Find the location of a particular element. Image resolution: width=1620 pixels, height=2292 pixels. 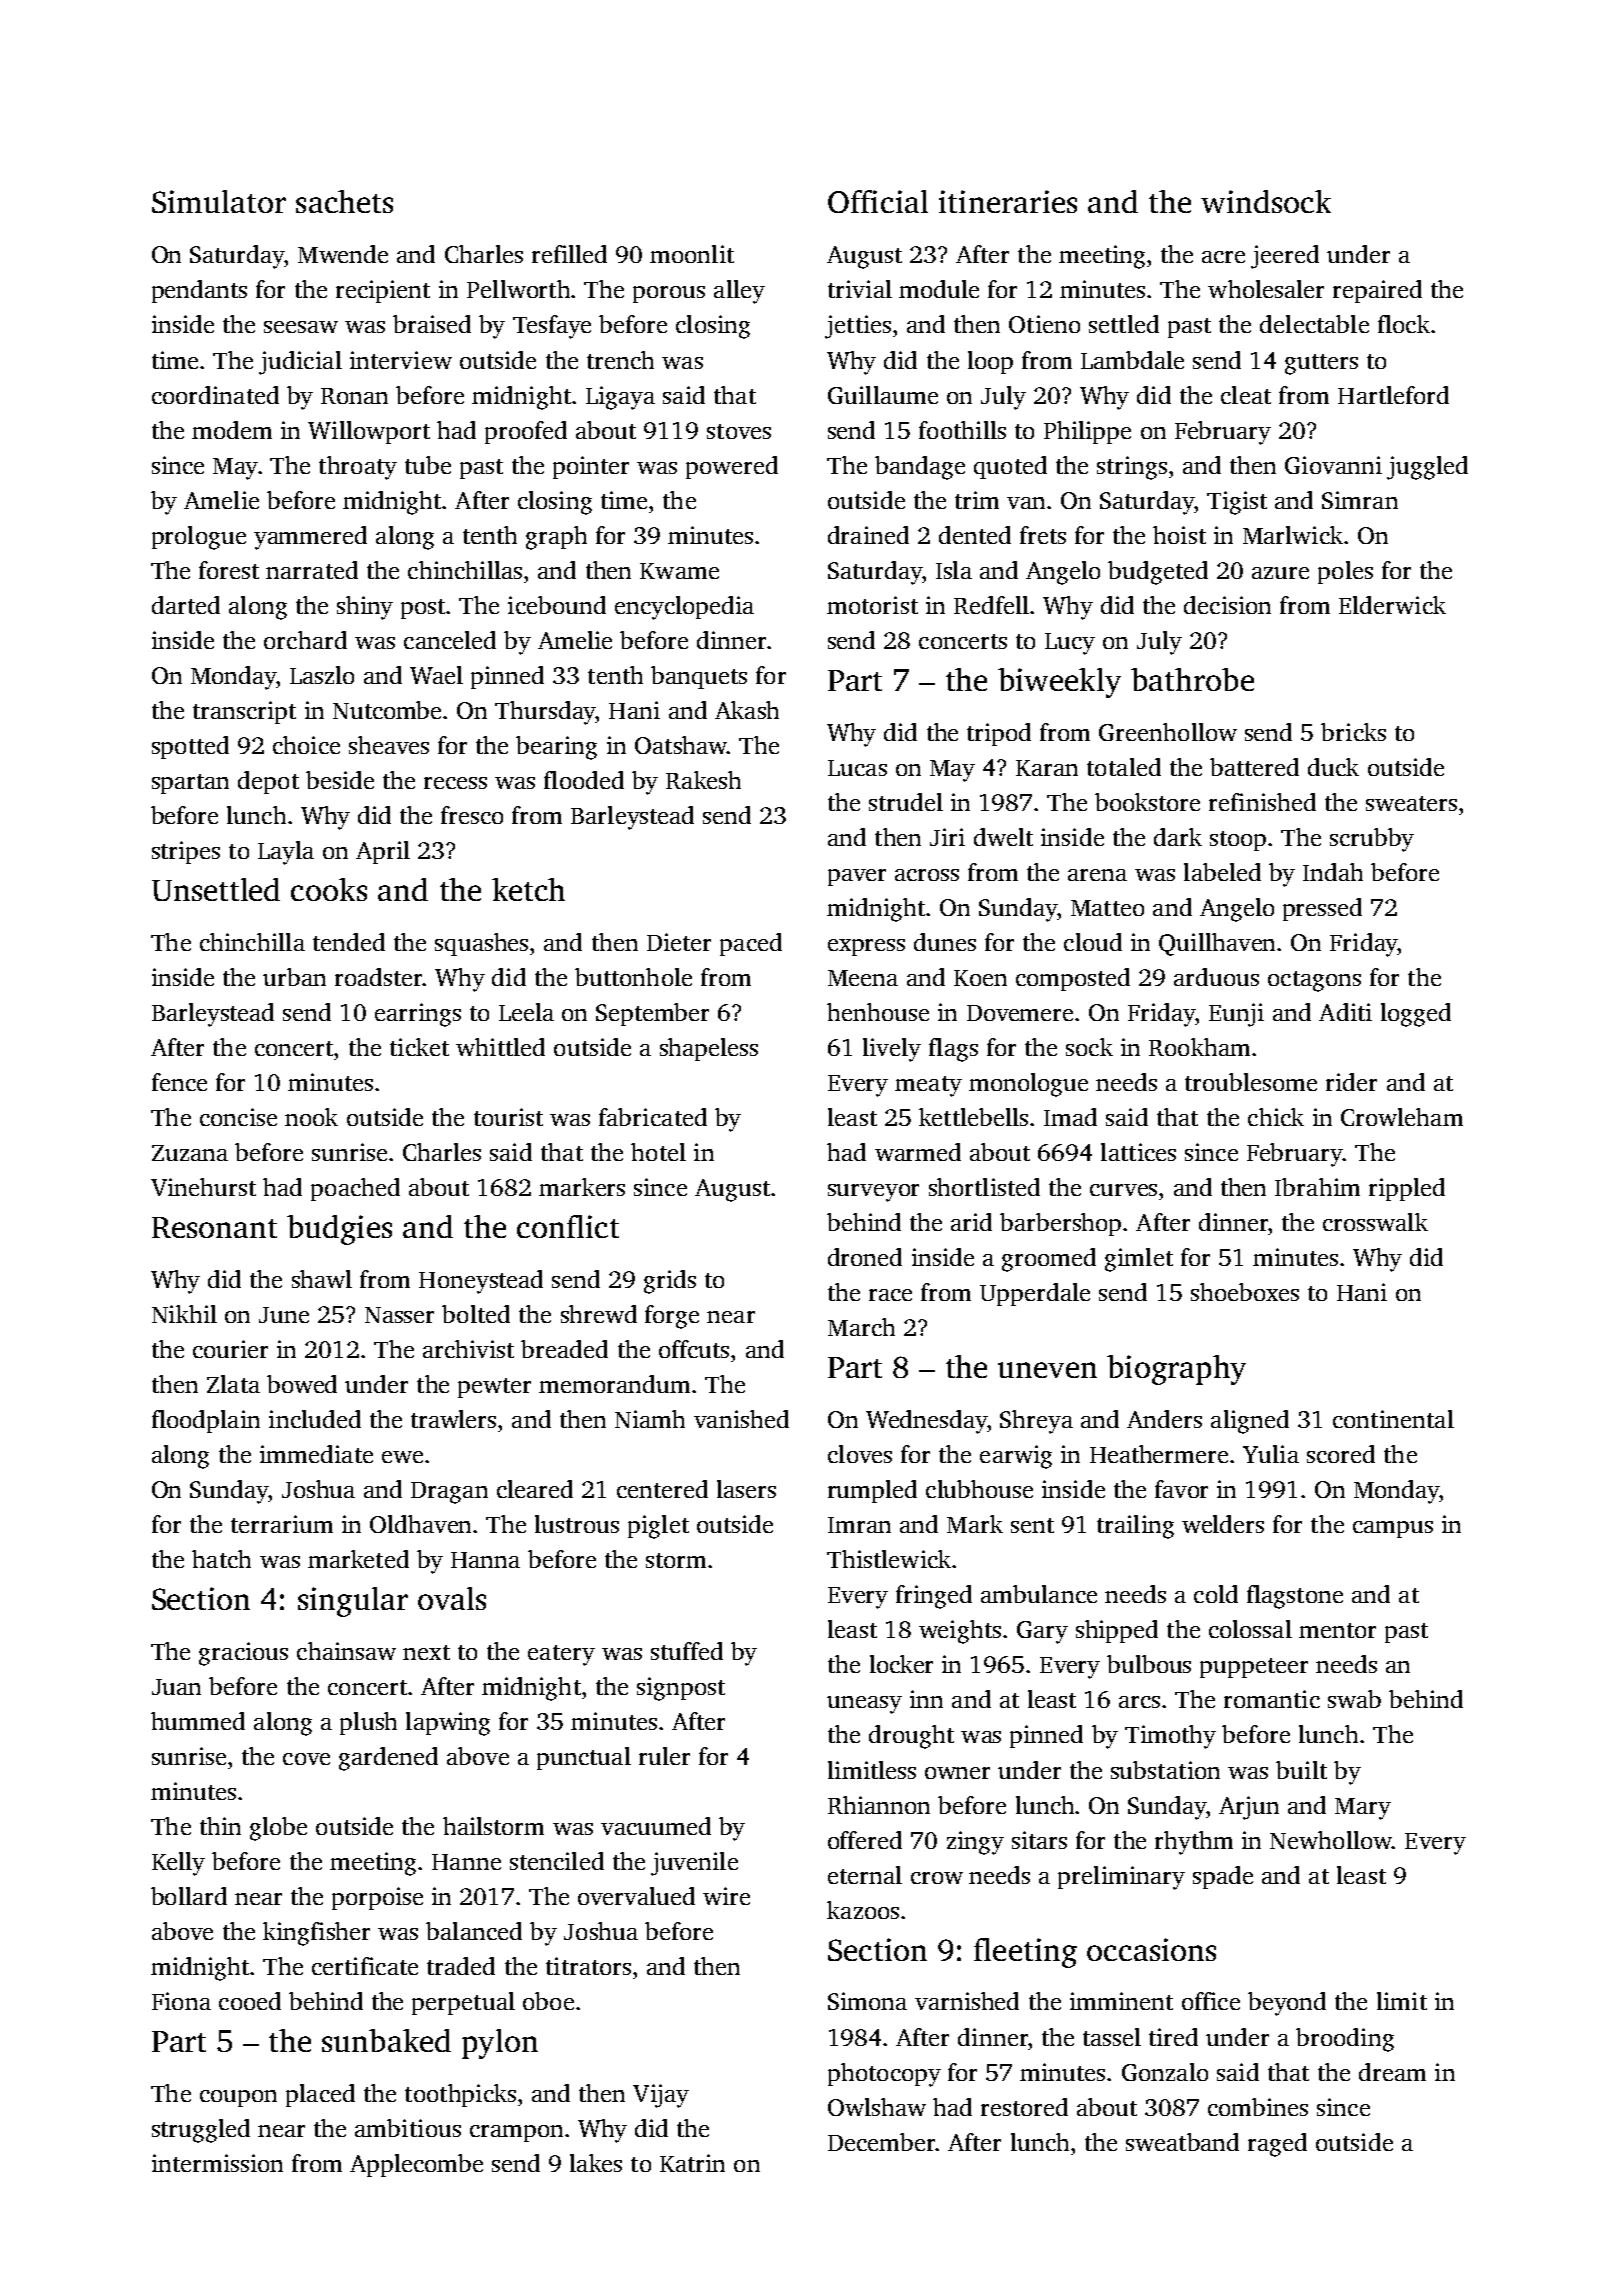

repaired is located at coordinates (1377, 291).
